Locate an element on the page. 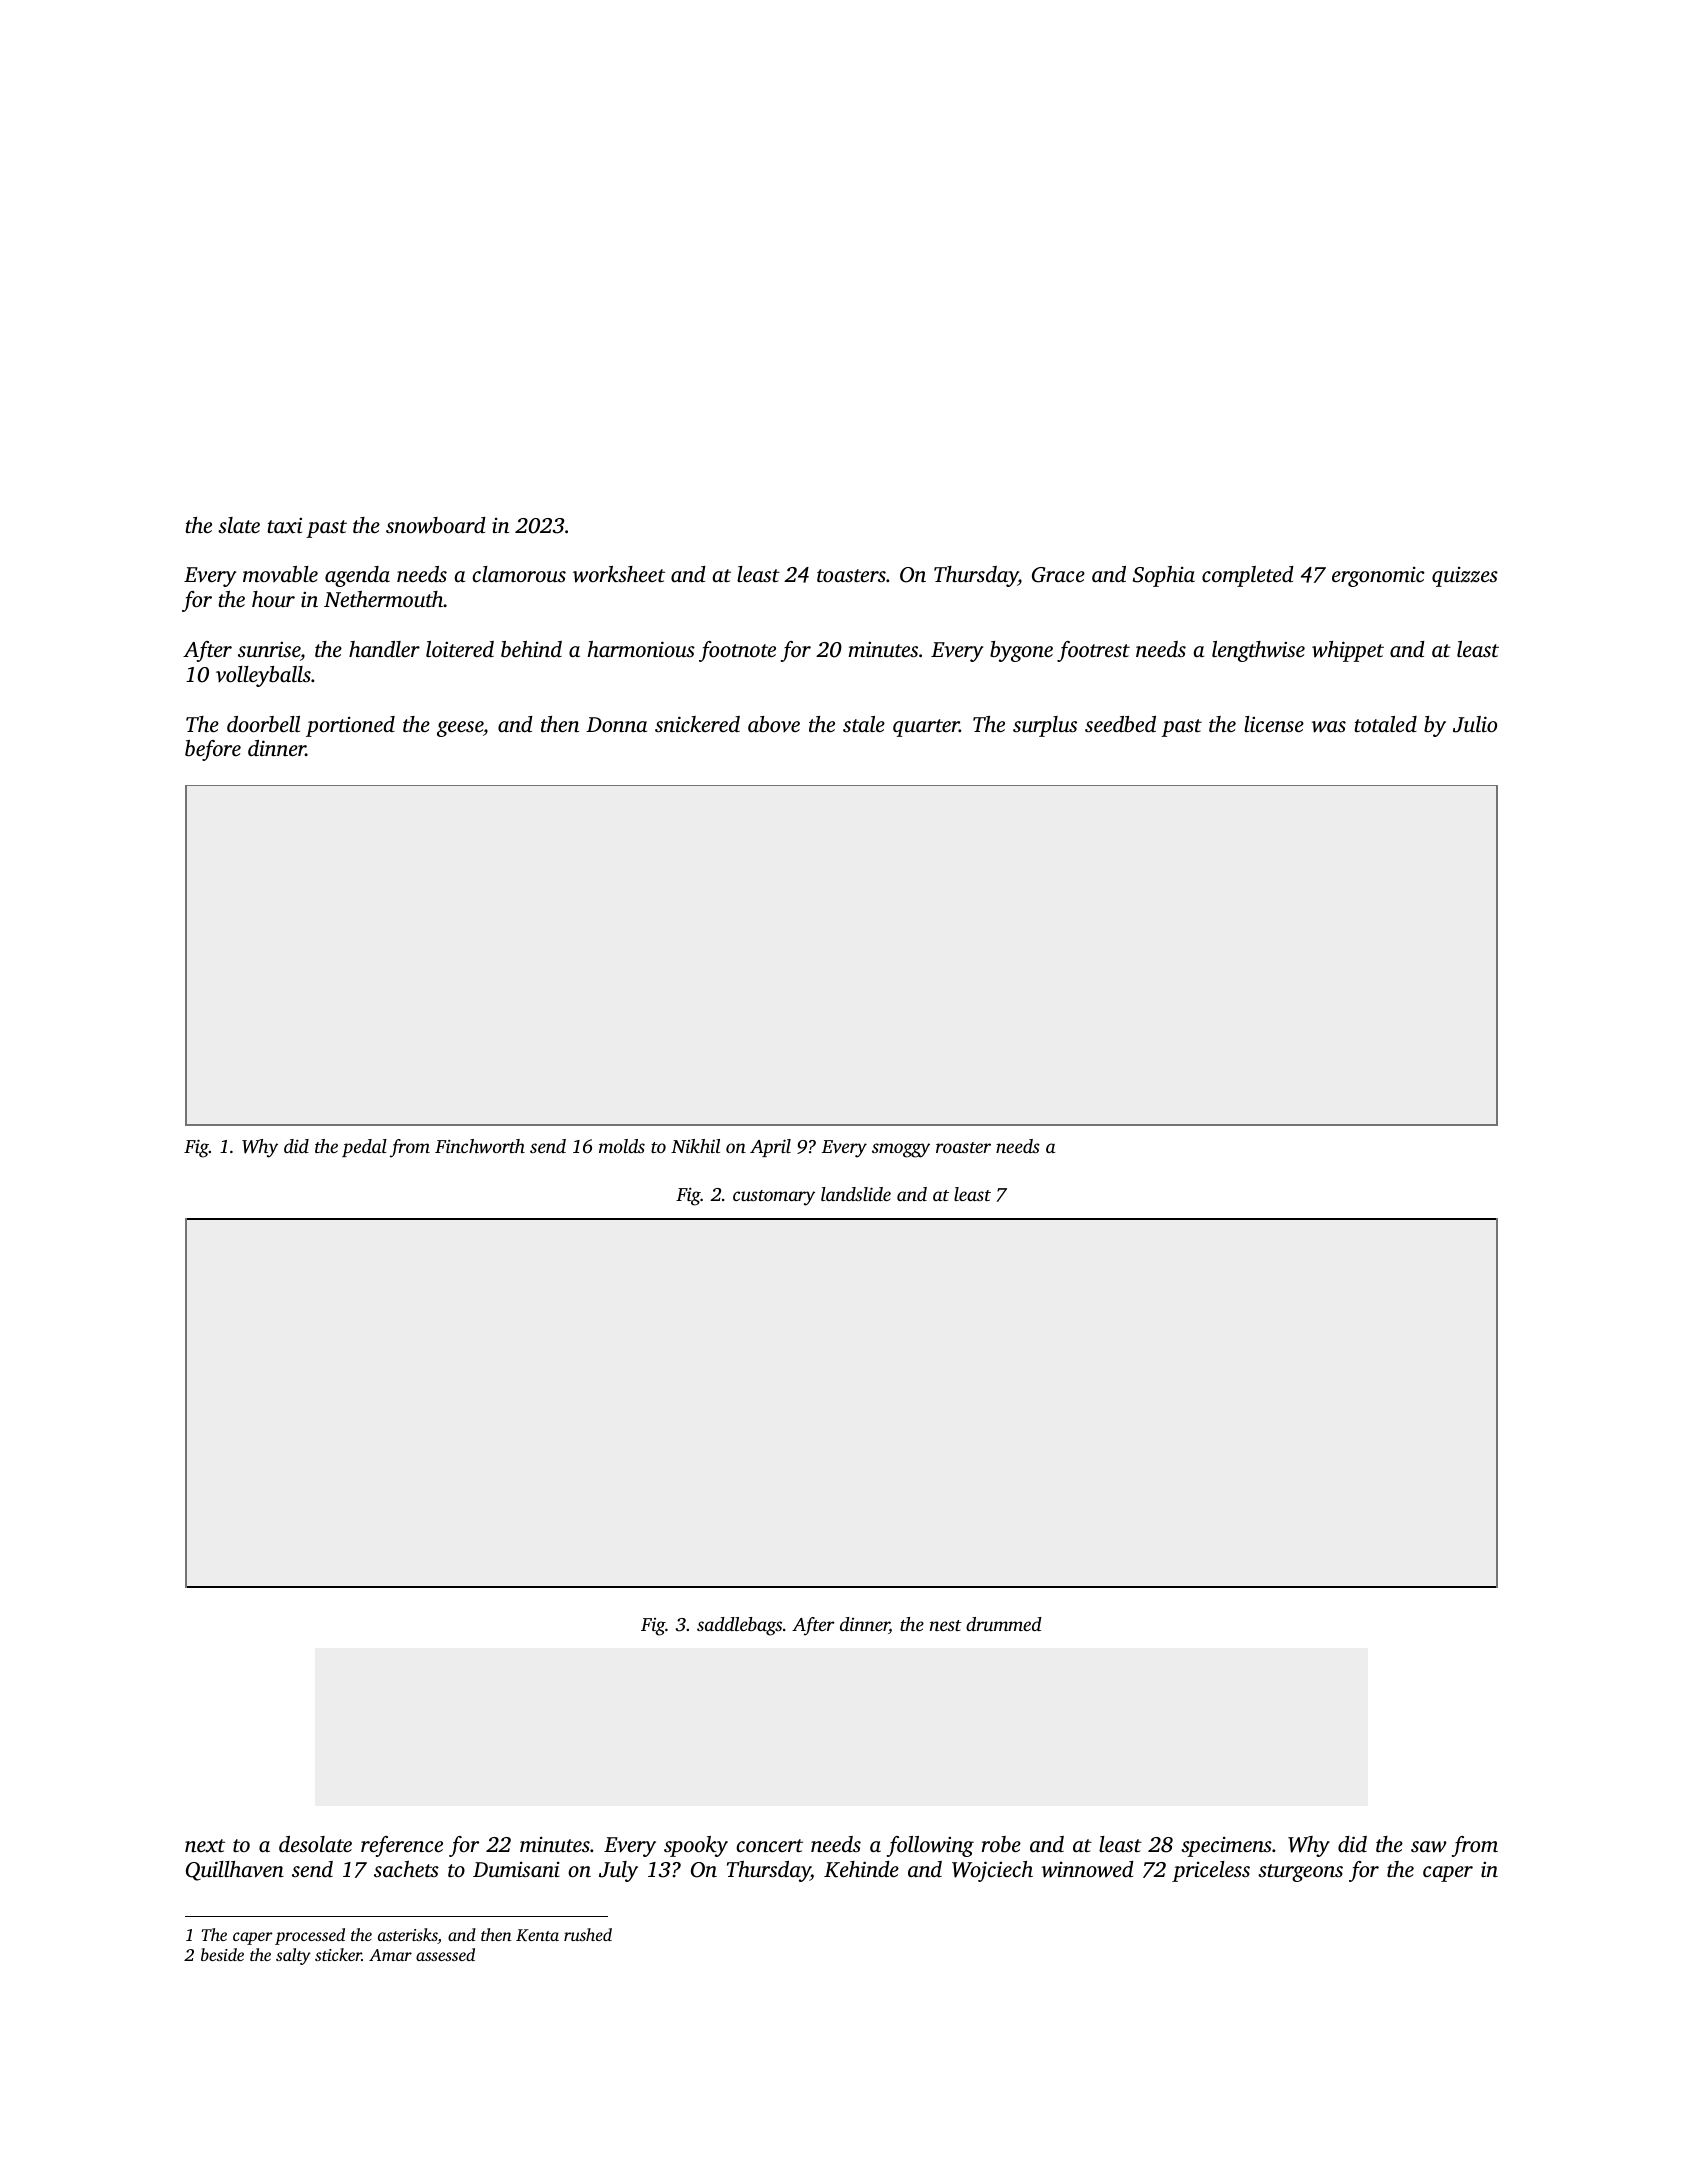 The width and height of the document is (1683, 2178). landslide is located at coordinates (856, 1194).
